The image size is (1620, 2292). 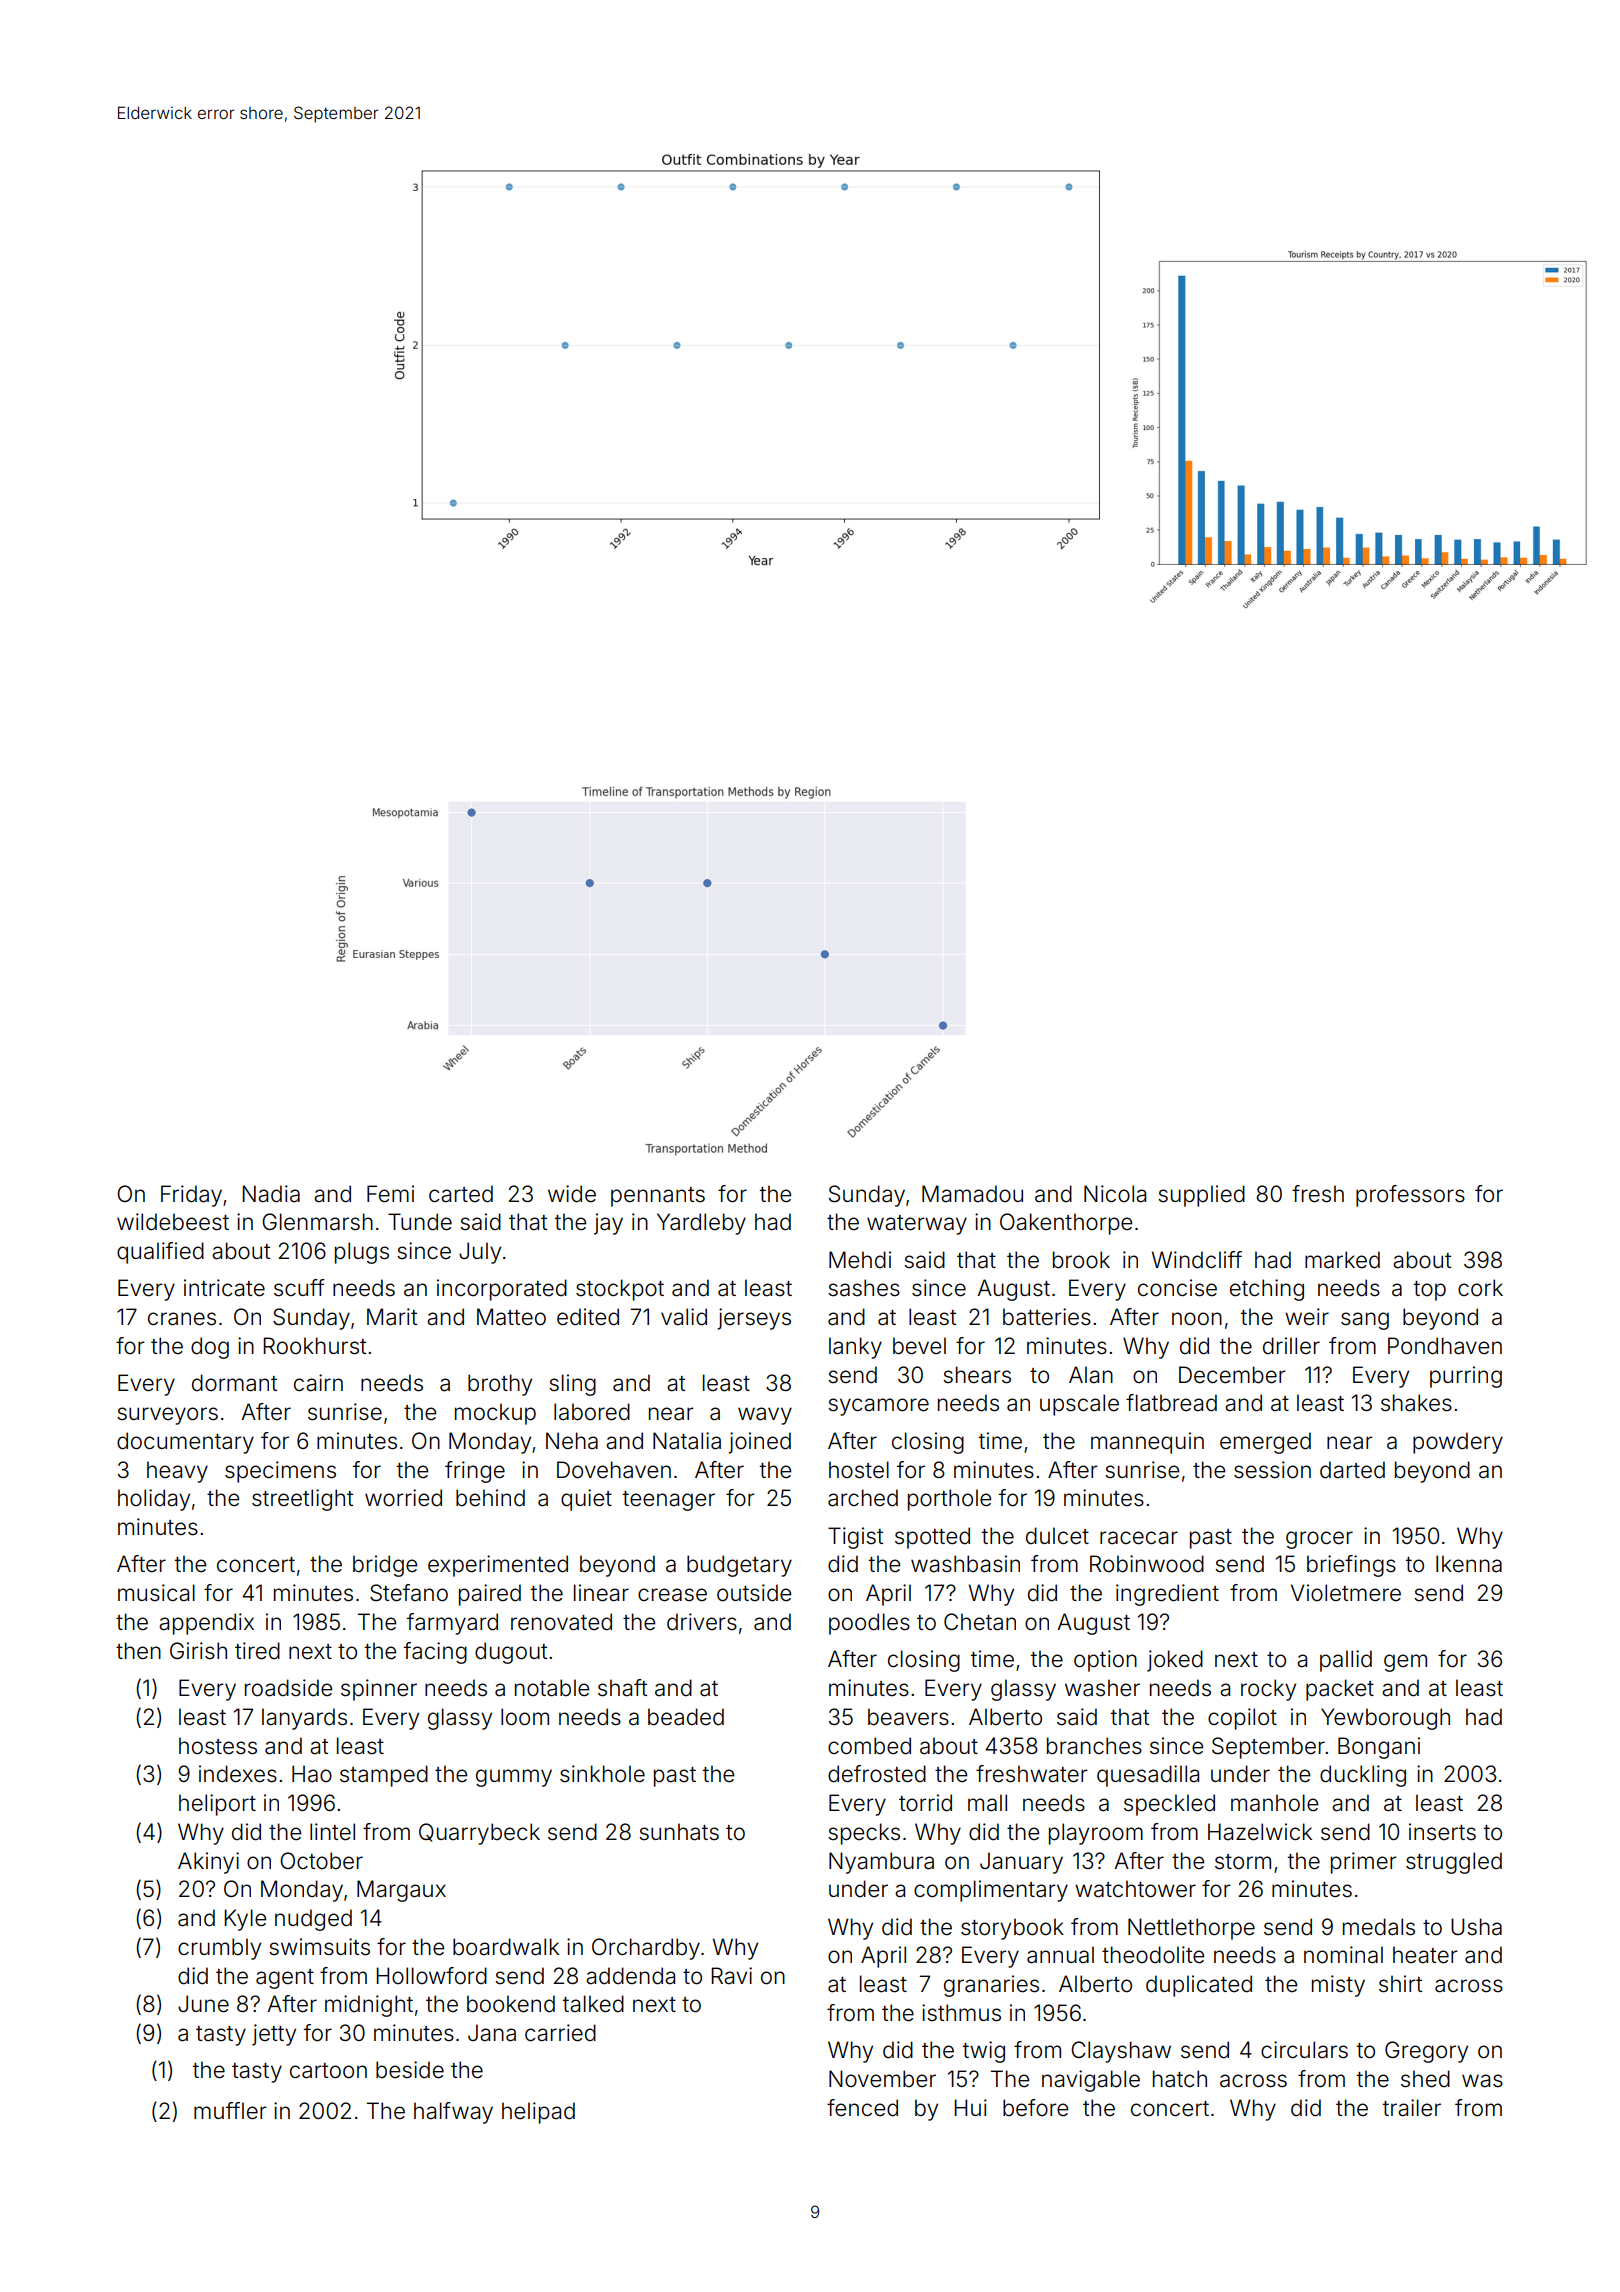 I want to click on Nadia, so click(x=271, y=1194).
